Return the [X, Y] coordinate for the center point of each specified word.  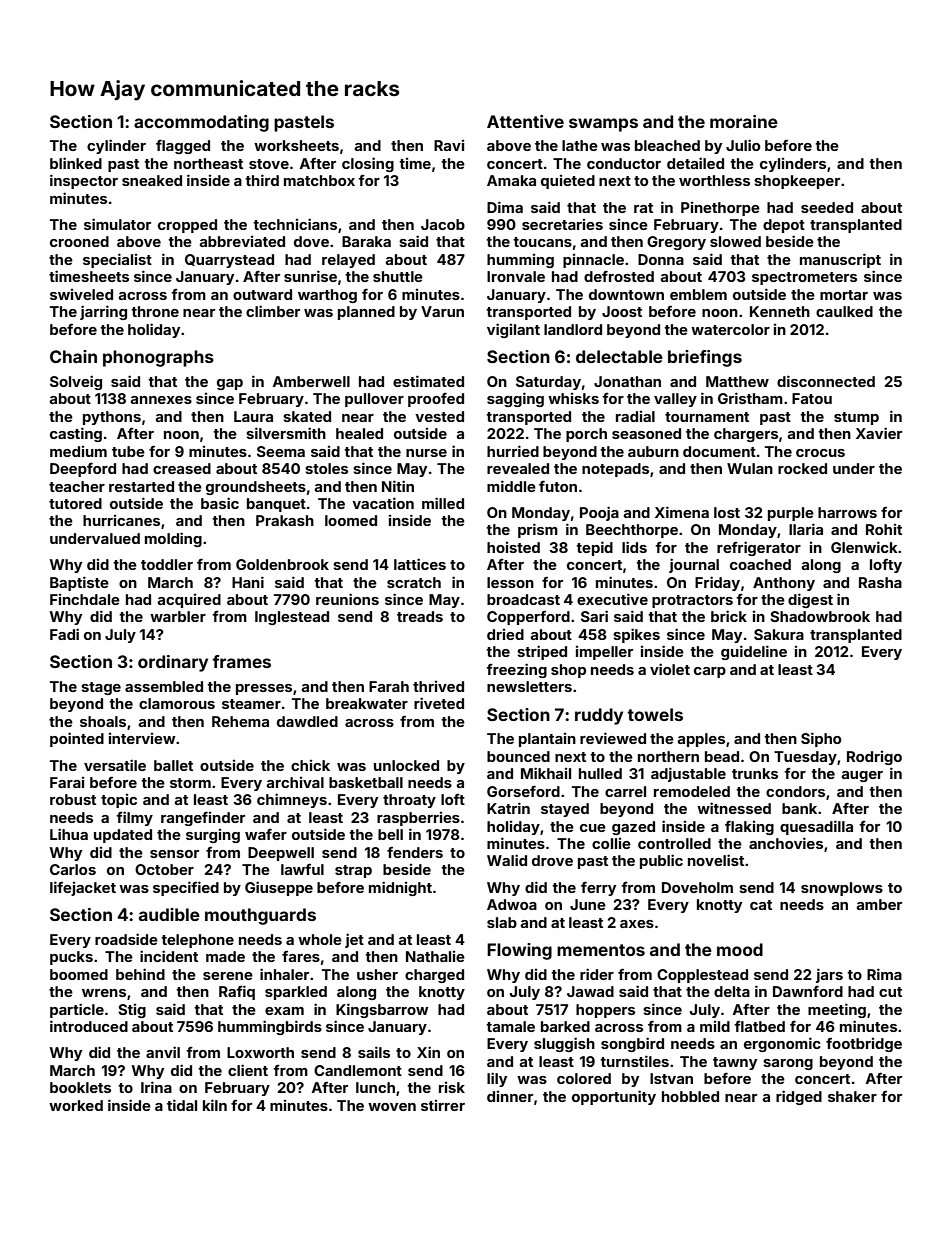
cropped [187, 226]
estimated [428, 381]
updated [123, 836]
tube [128, 451]
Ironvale [516, 276]
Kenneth [780, 311]
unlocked [406, 765]
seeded [827, 207]
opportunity [614, 1097]
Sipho [821, 739]
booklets [80, 1087]
